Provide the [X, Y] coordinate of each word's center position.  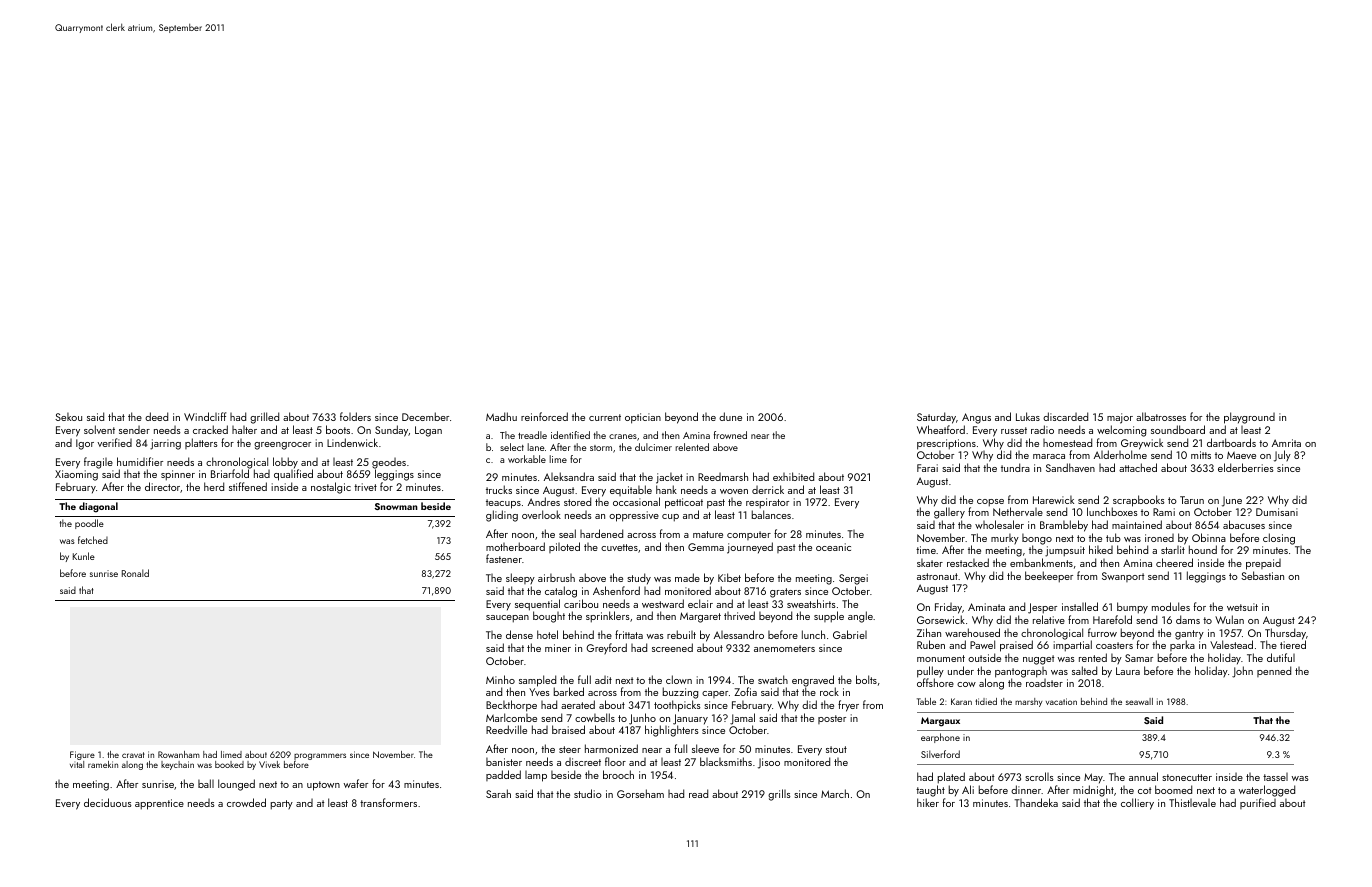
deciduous [108, 802]
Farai [927, 468]
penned [1274, 671]
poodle [89, 524]
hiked [1101, 549]
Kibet [729, 577]
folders [355, 416]
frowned [730, 435]
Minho [500, 679]
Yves [539, 692]
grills [779, 795]
